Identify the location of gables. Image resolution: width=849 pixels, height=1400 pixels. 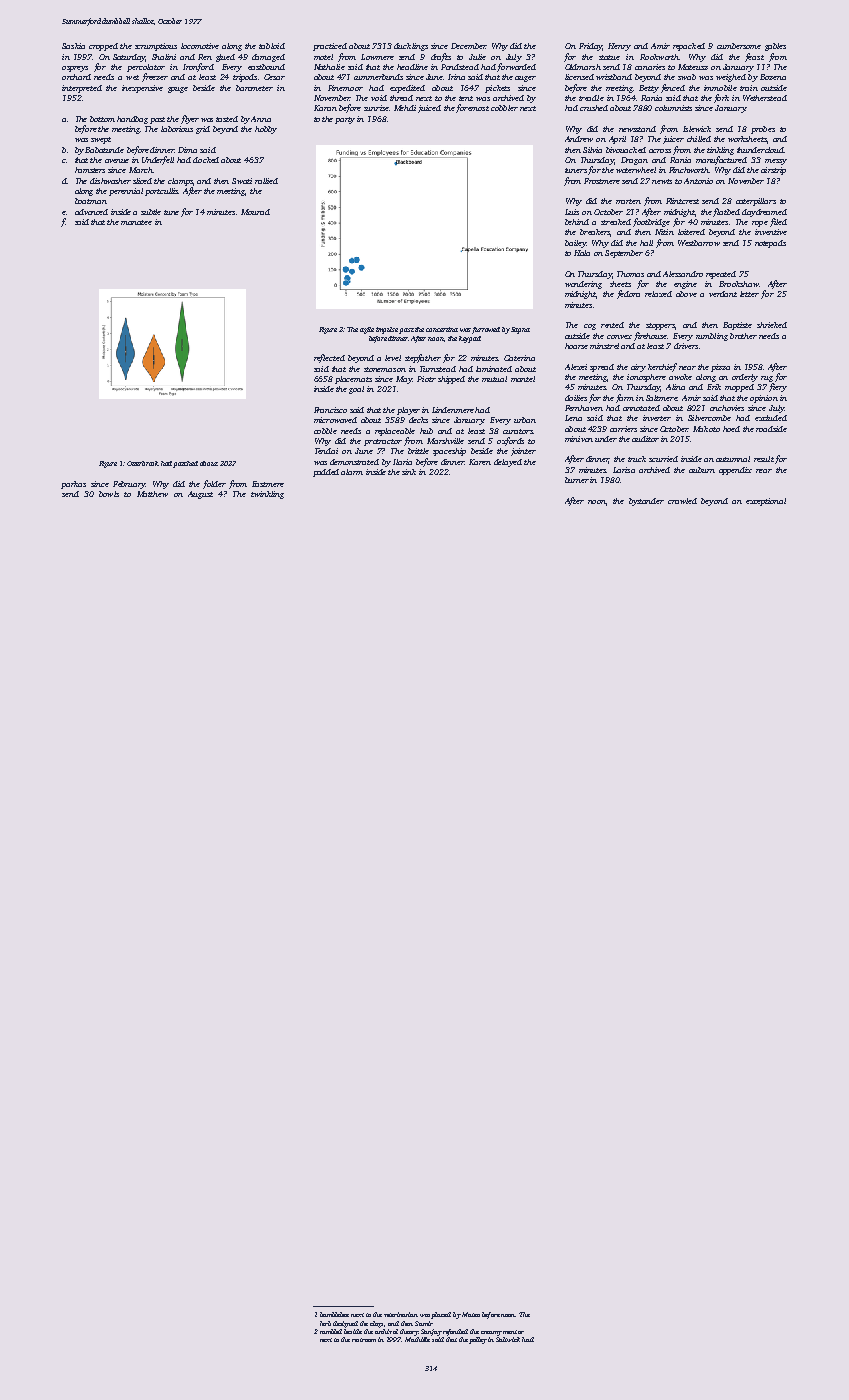
(775, 47).
